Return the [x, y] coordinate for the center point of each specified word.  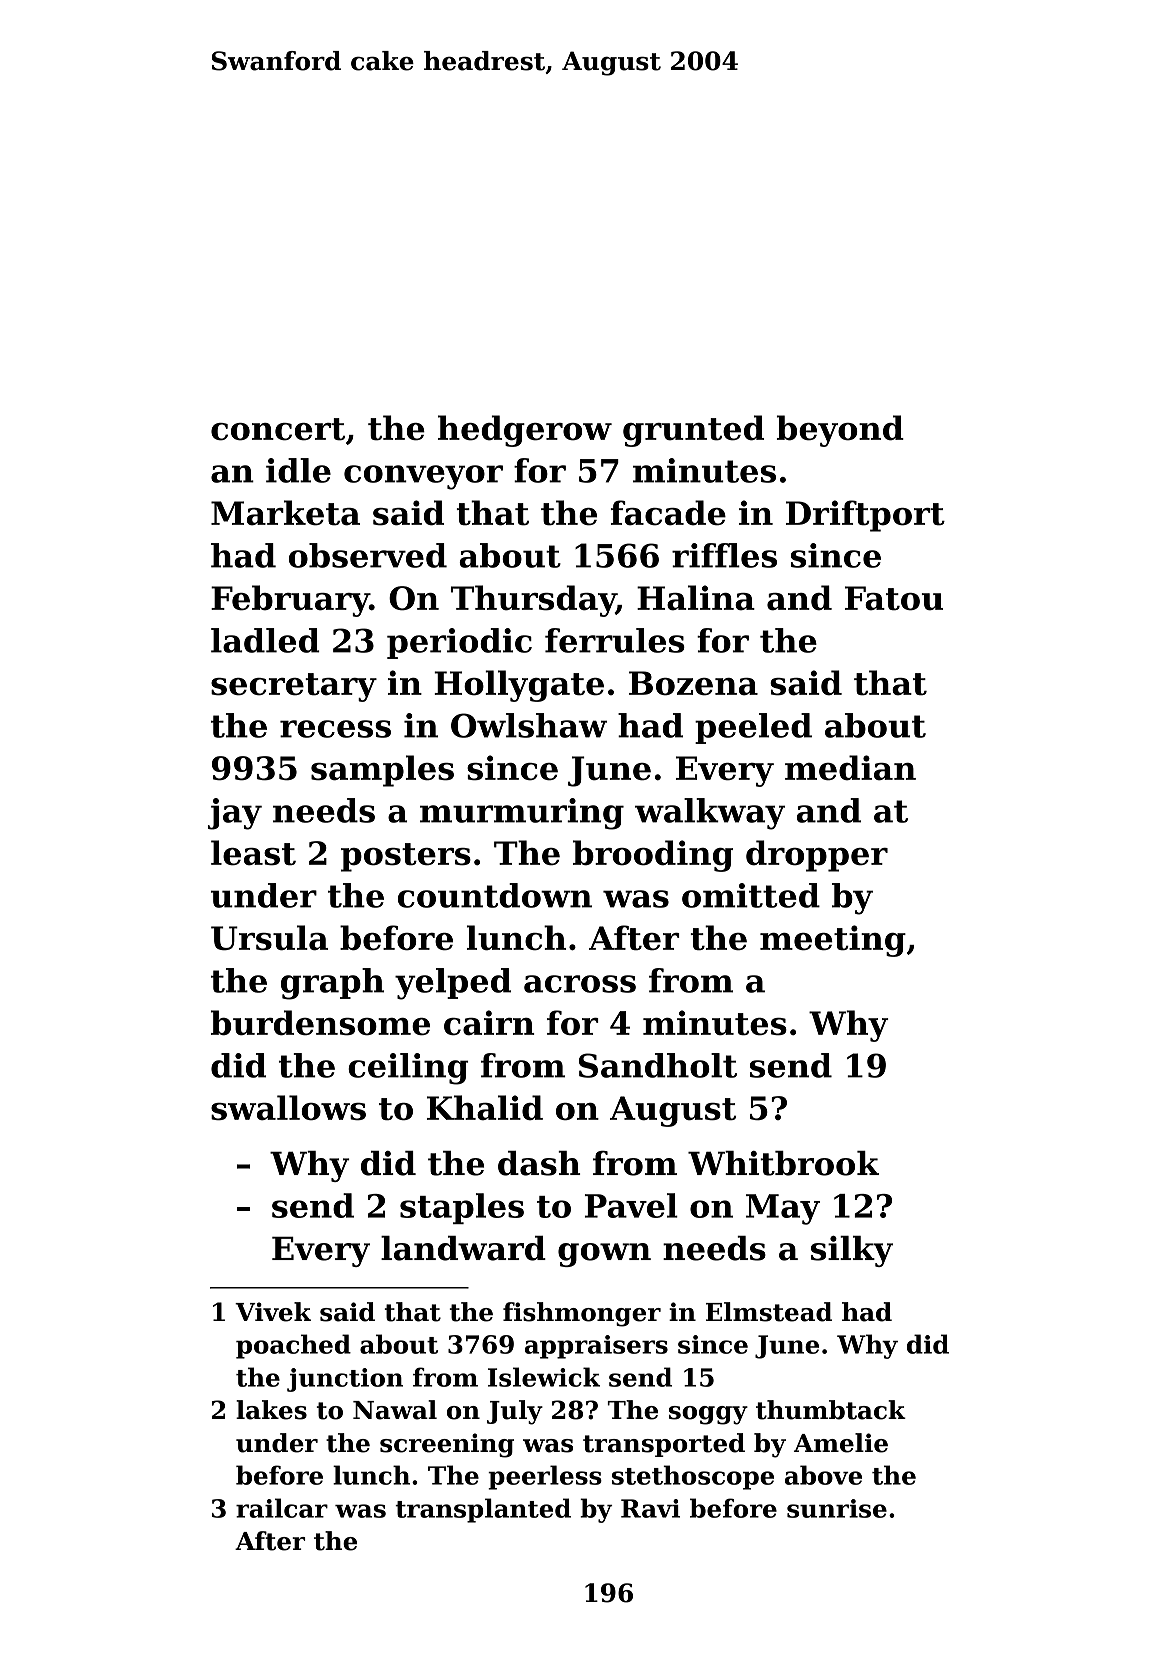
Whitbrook [783, 1163]
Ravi [650, 1508]
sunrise [837, 1508]
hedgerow [525, 431]
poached [293, 1346]
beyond [840, 431]
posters [406, 857]
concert [278, 429]
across [580, 984]
